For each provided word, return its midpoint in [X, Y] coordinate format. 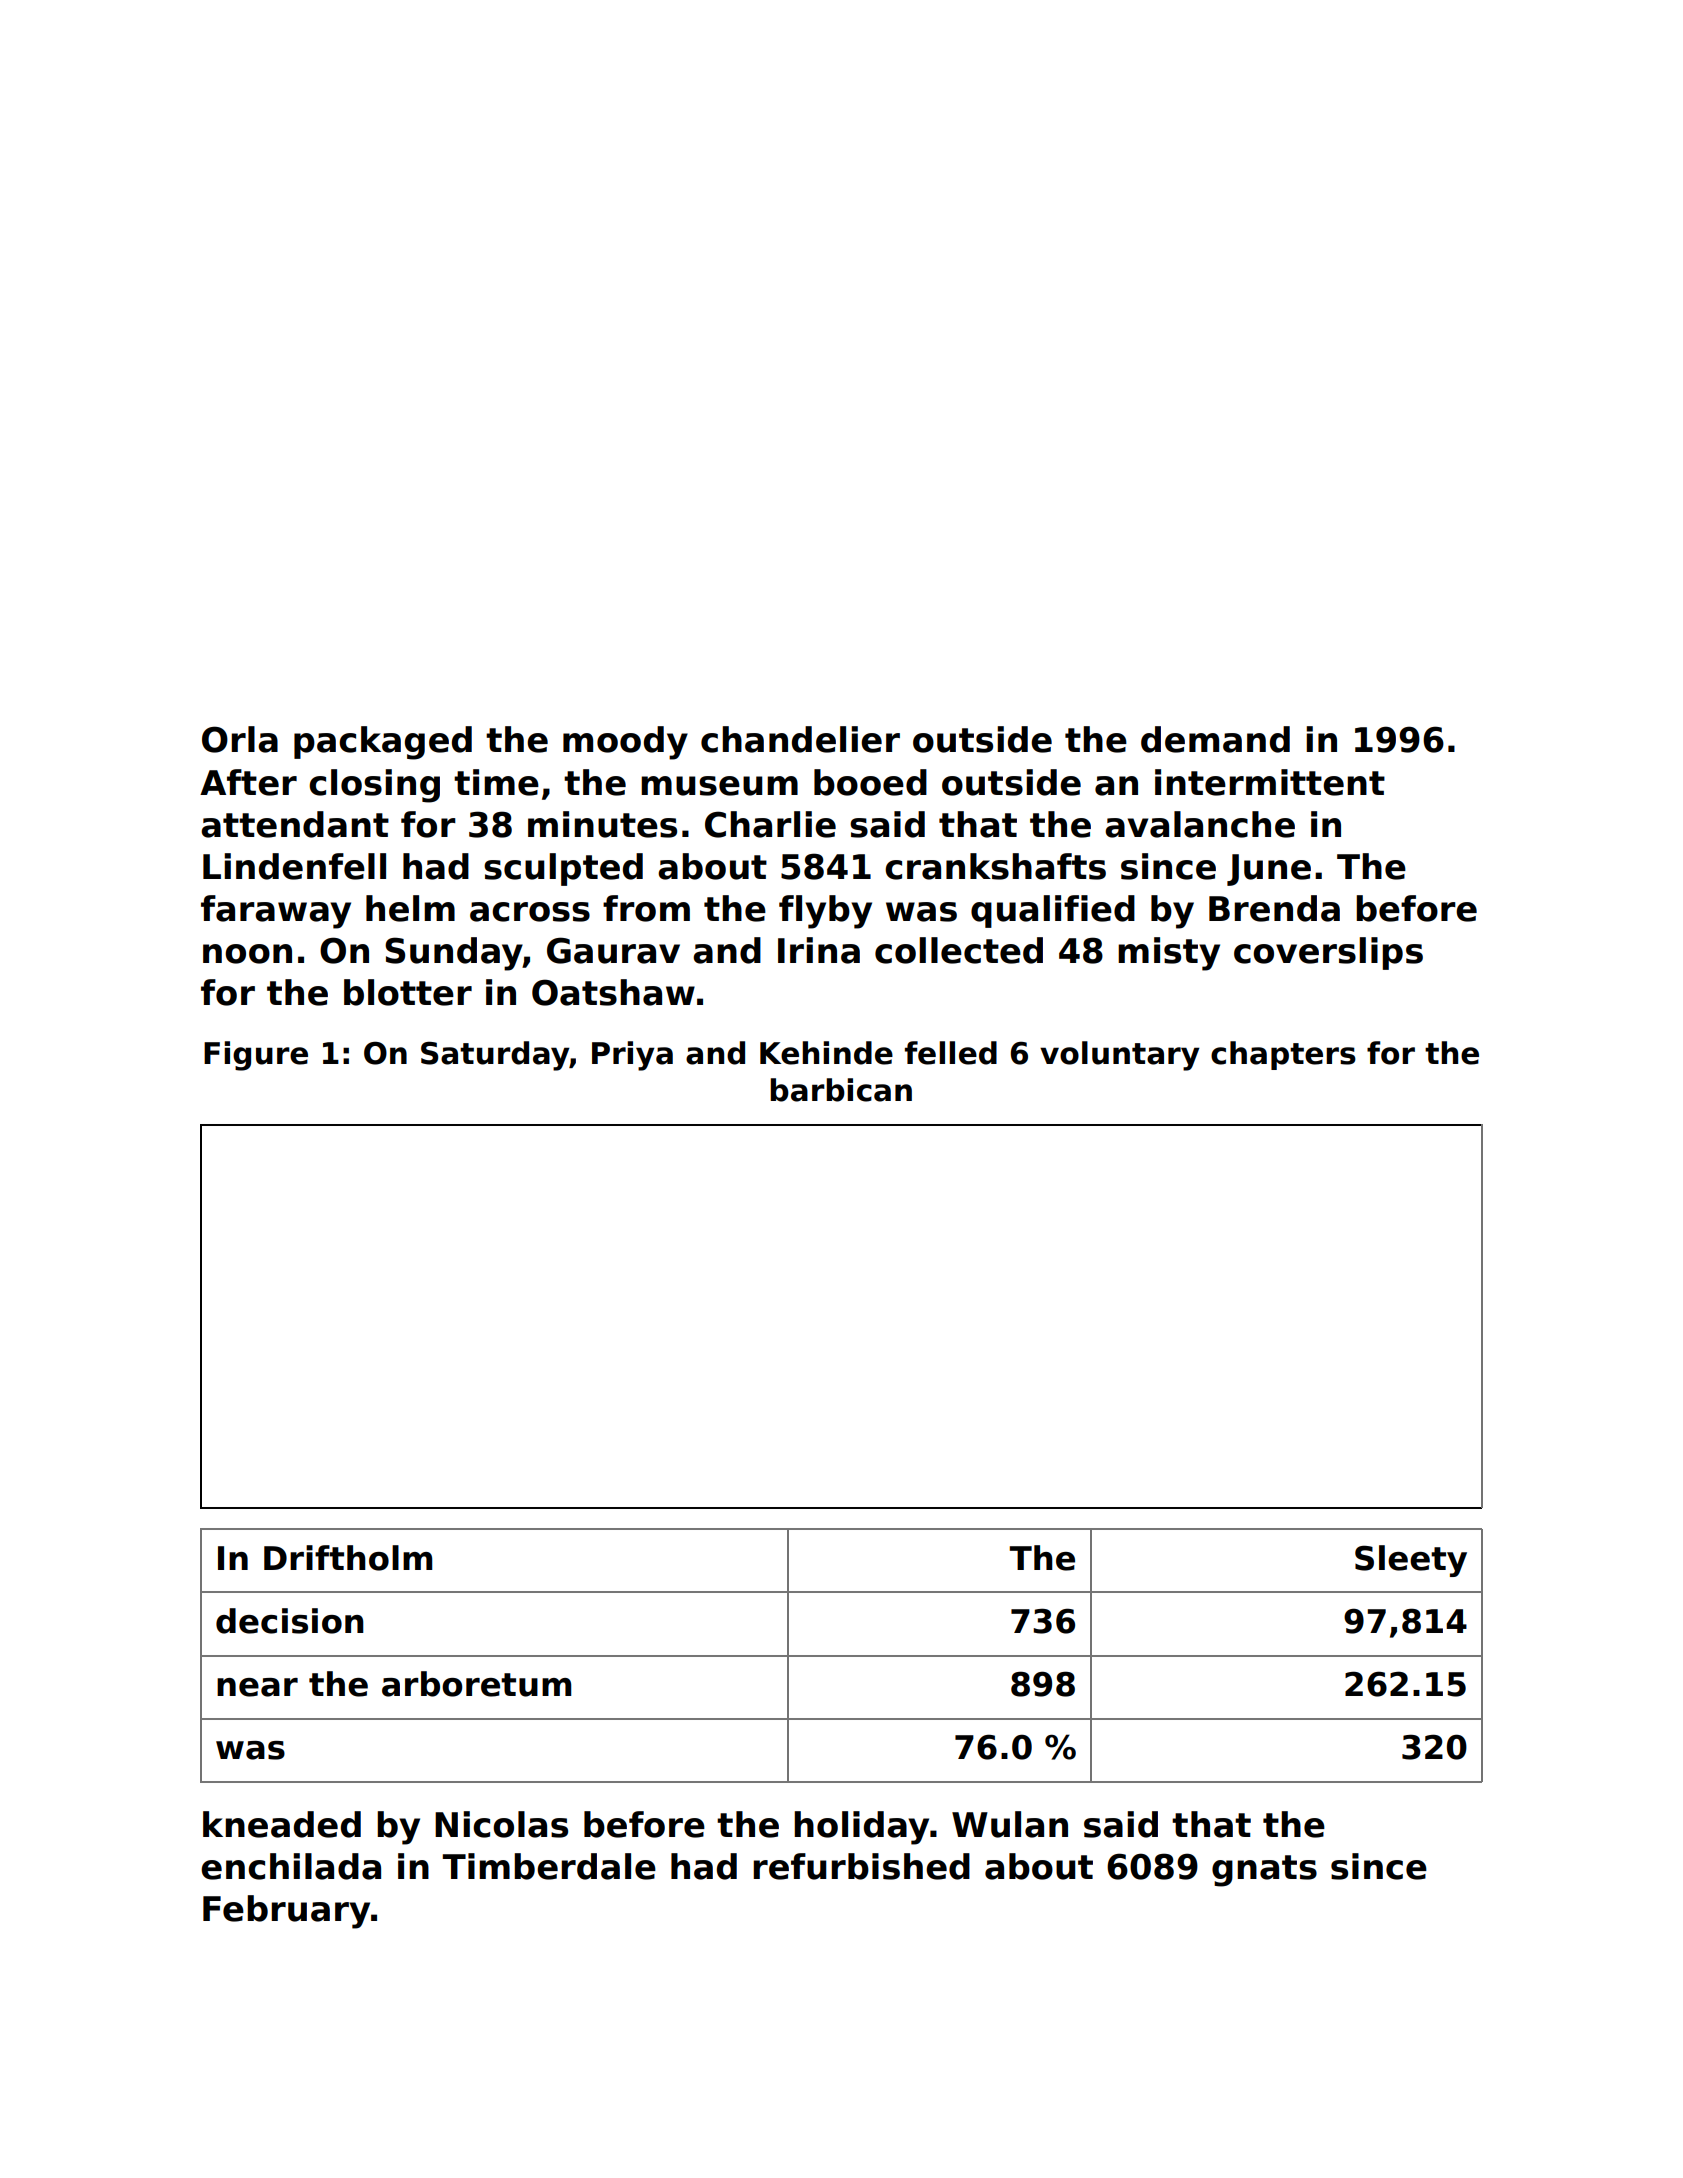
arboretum [476, 1684]
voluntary [1120, 1056]
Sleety [1411, 1561]
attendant [295, 824]
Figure [256, 1056]
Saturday [495, 1056]
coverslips [1328, 953]
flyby [825, 912]
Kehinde [826, 1053]
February [286, 1912]
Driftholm [348, 1558]
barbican [841, 1090]
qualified [1053, 911]
